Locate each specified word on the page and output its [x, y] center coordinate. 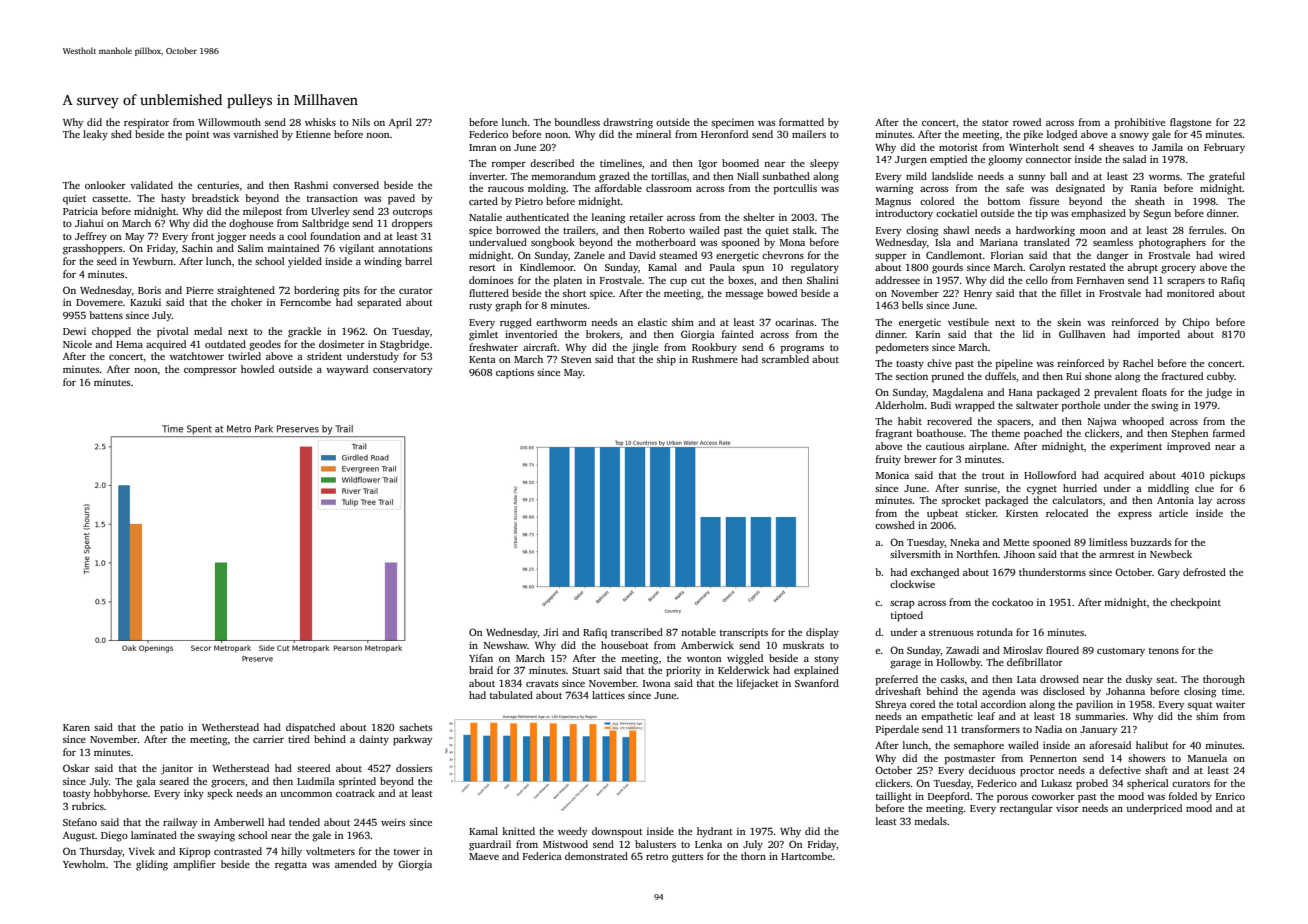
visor [1067, 808]
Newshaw [505, 645]
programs [802, 350]
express [1135, 516]
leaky [95, 135]
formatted [801, 122]
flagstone [1190, 123]
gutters [687, 858]
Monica [892, 475]
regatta [291, 866]
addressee [897, 280]
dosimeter [342, 344]
